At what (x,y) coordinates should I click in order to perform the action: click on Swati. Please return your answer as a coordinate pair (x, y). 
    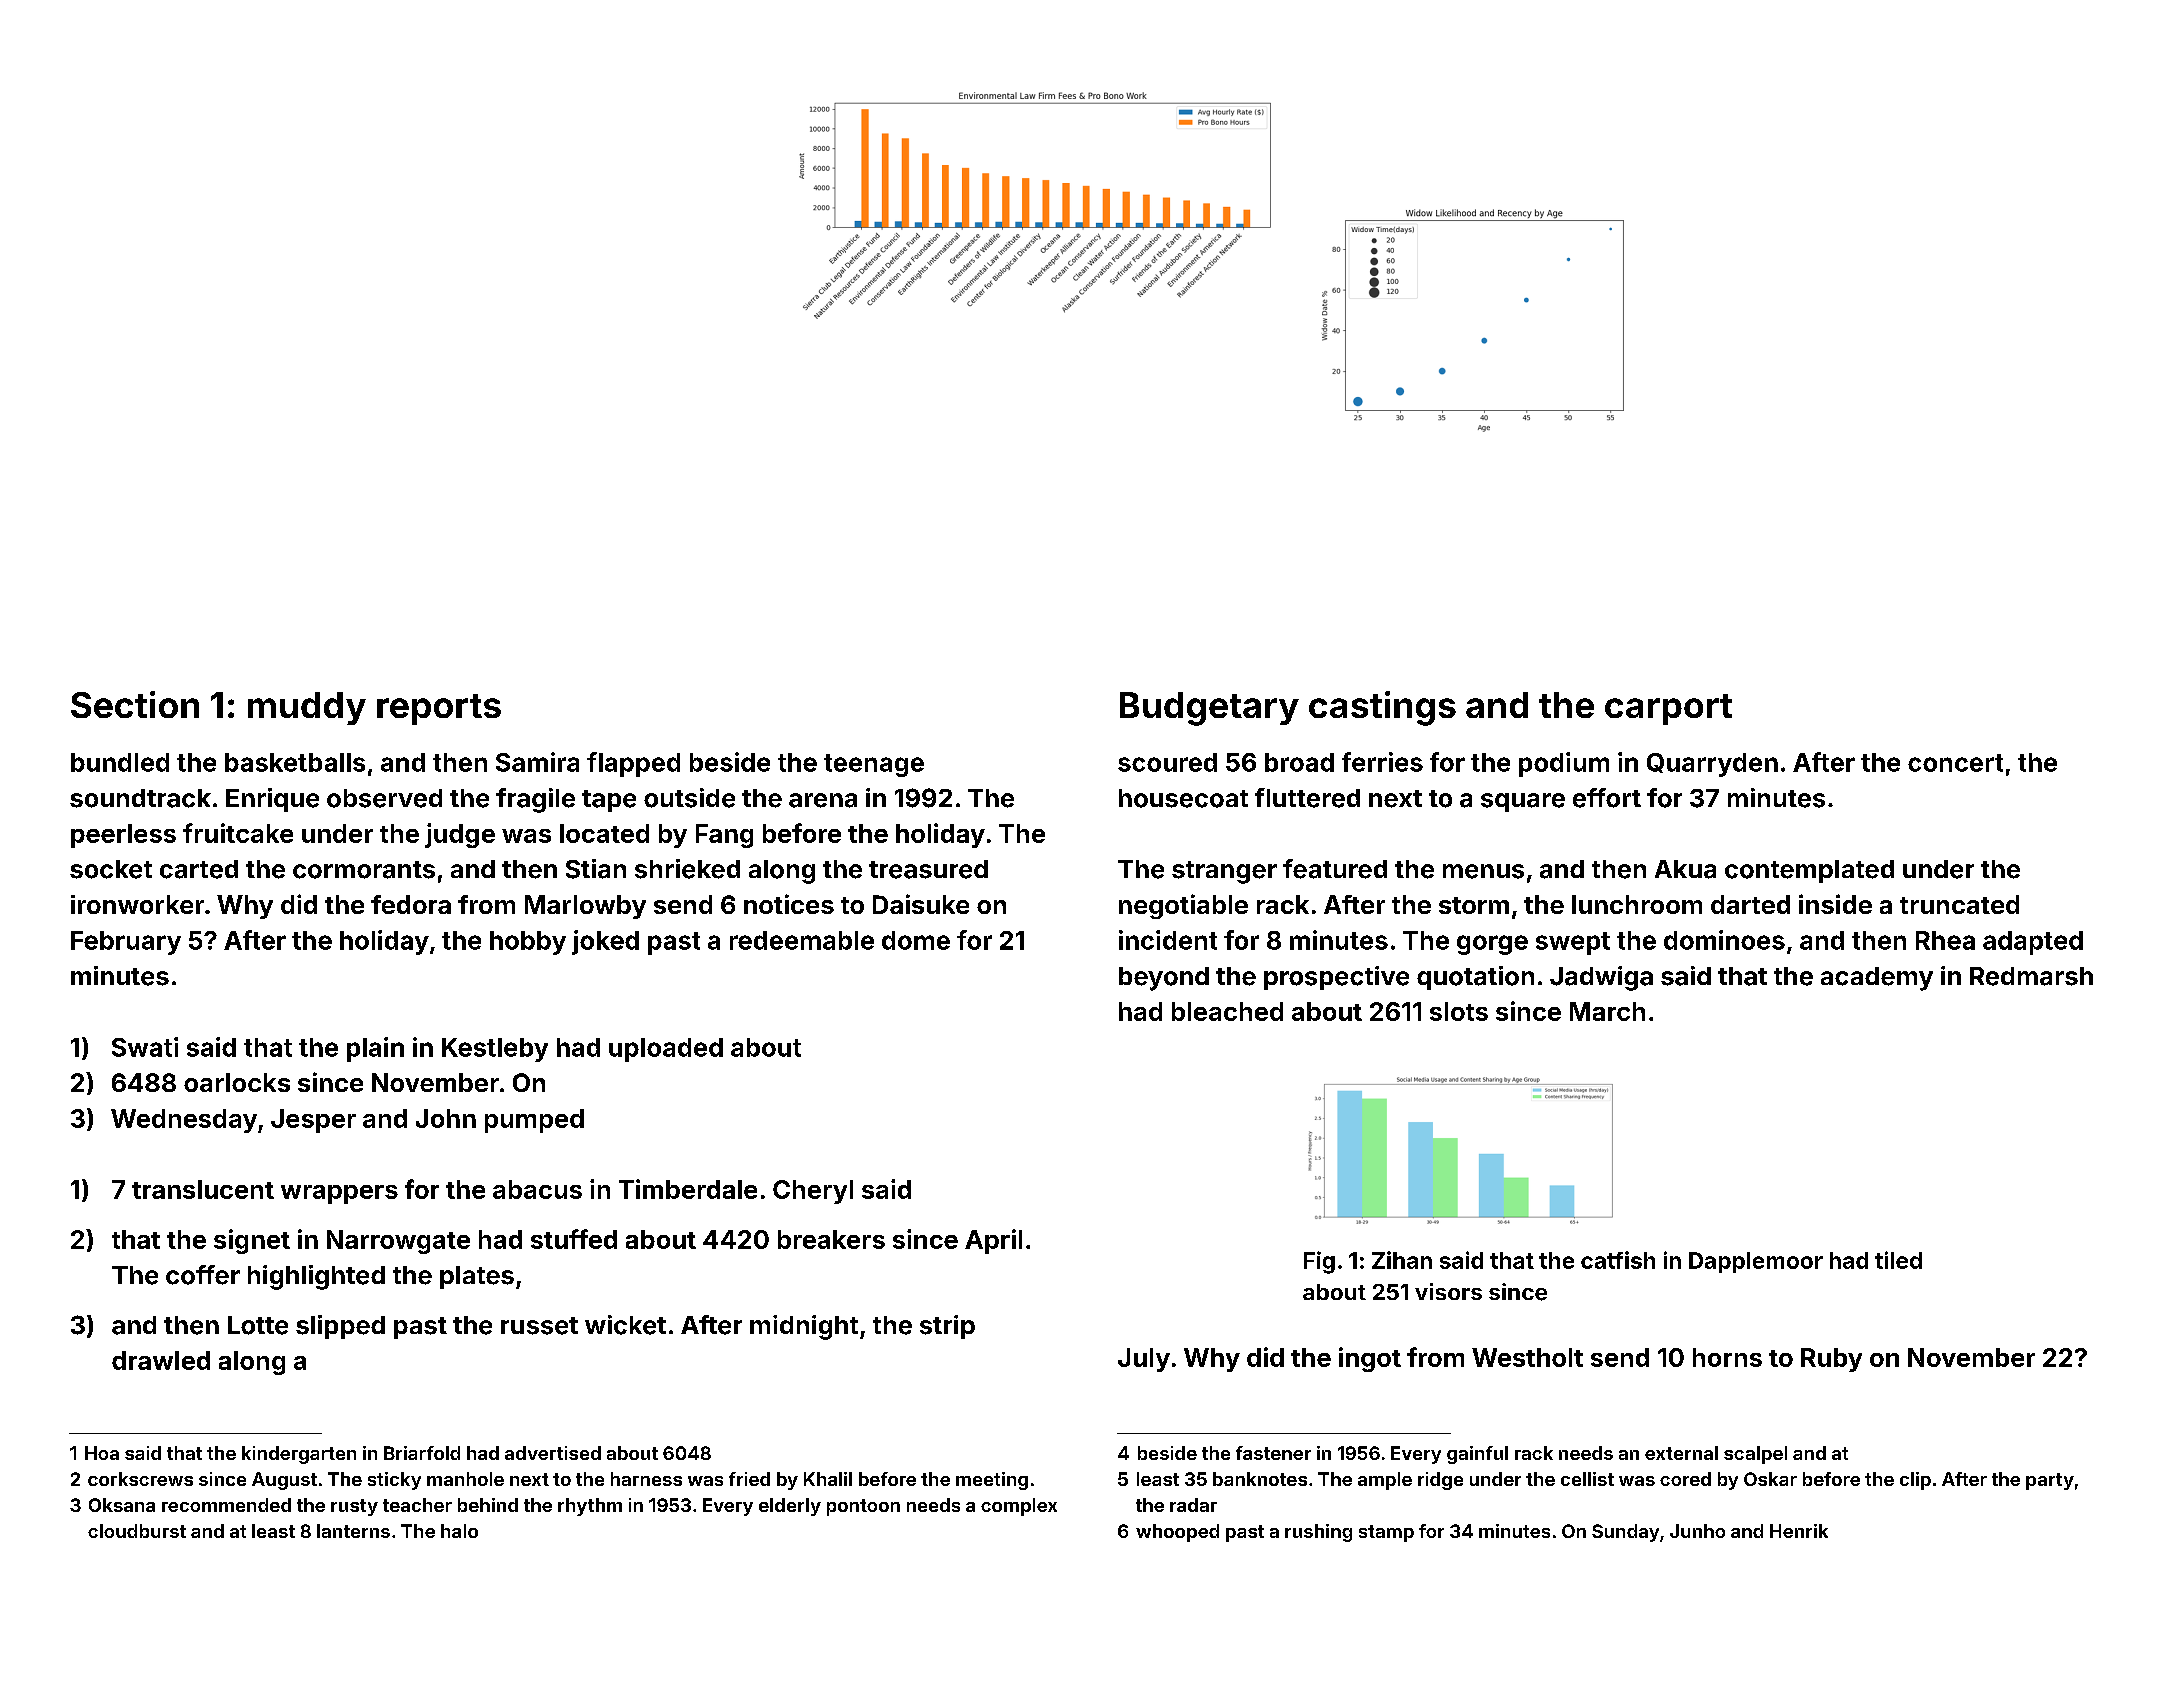
    Looking at the image, I should click on (145, 1047).
